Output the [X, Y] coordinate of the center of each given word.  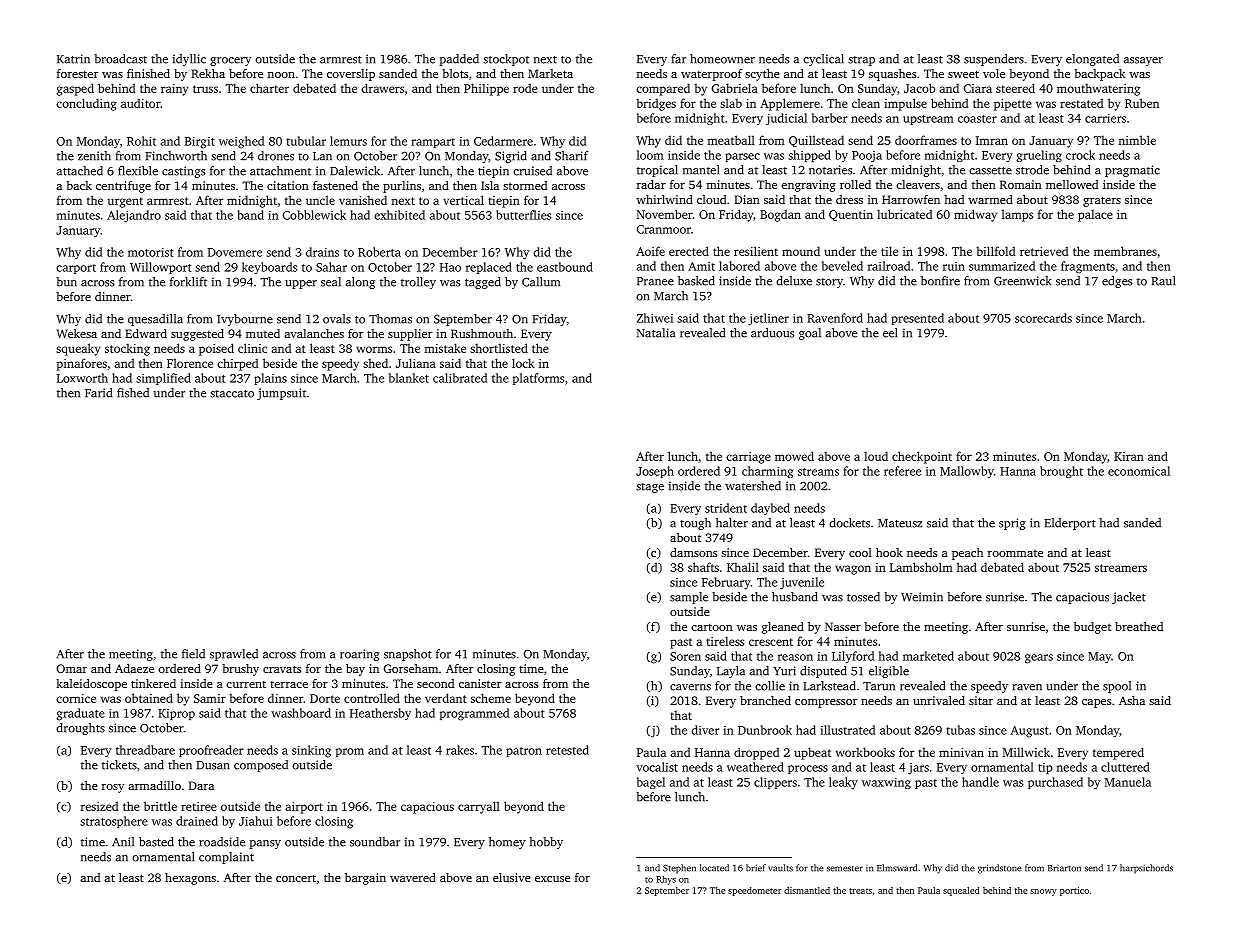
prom [350, 752]
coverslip [351, 75]
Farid [98, 393]
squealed [961, 891]
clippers [775, 783]
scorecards [1043, 318]
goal [810, 334]
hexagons [190, 879]
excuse [552, 879]
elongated [1092, 60]
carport [76, 269]
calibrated [460, 378]
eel [890, 333]
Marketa [550, 73]
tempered [1118, 753]
